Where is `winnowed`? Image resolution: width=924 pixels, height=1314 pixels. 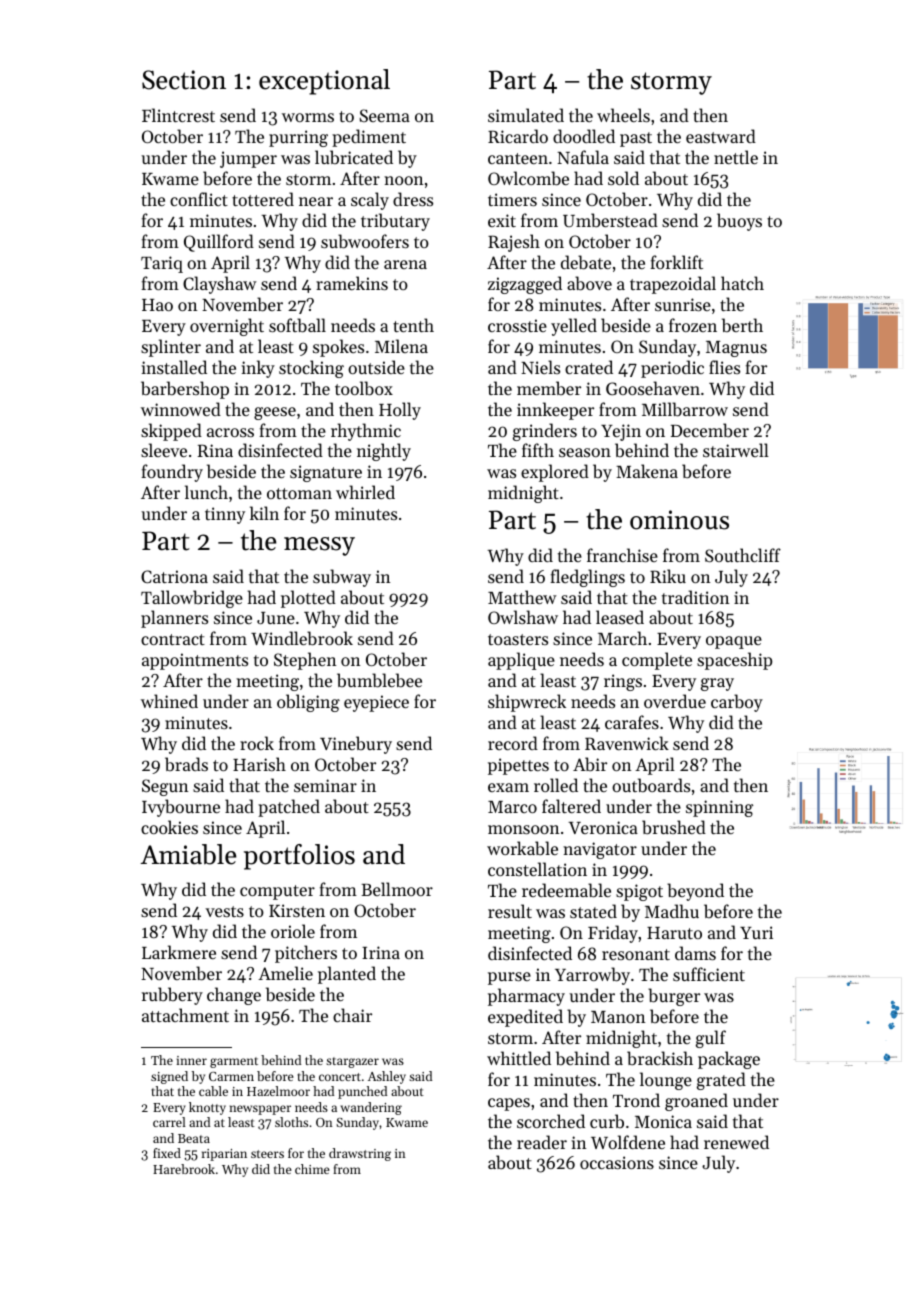
winnowed is located at coordinates (181, 409).
